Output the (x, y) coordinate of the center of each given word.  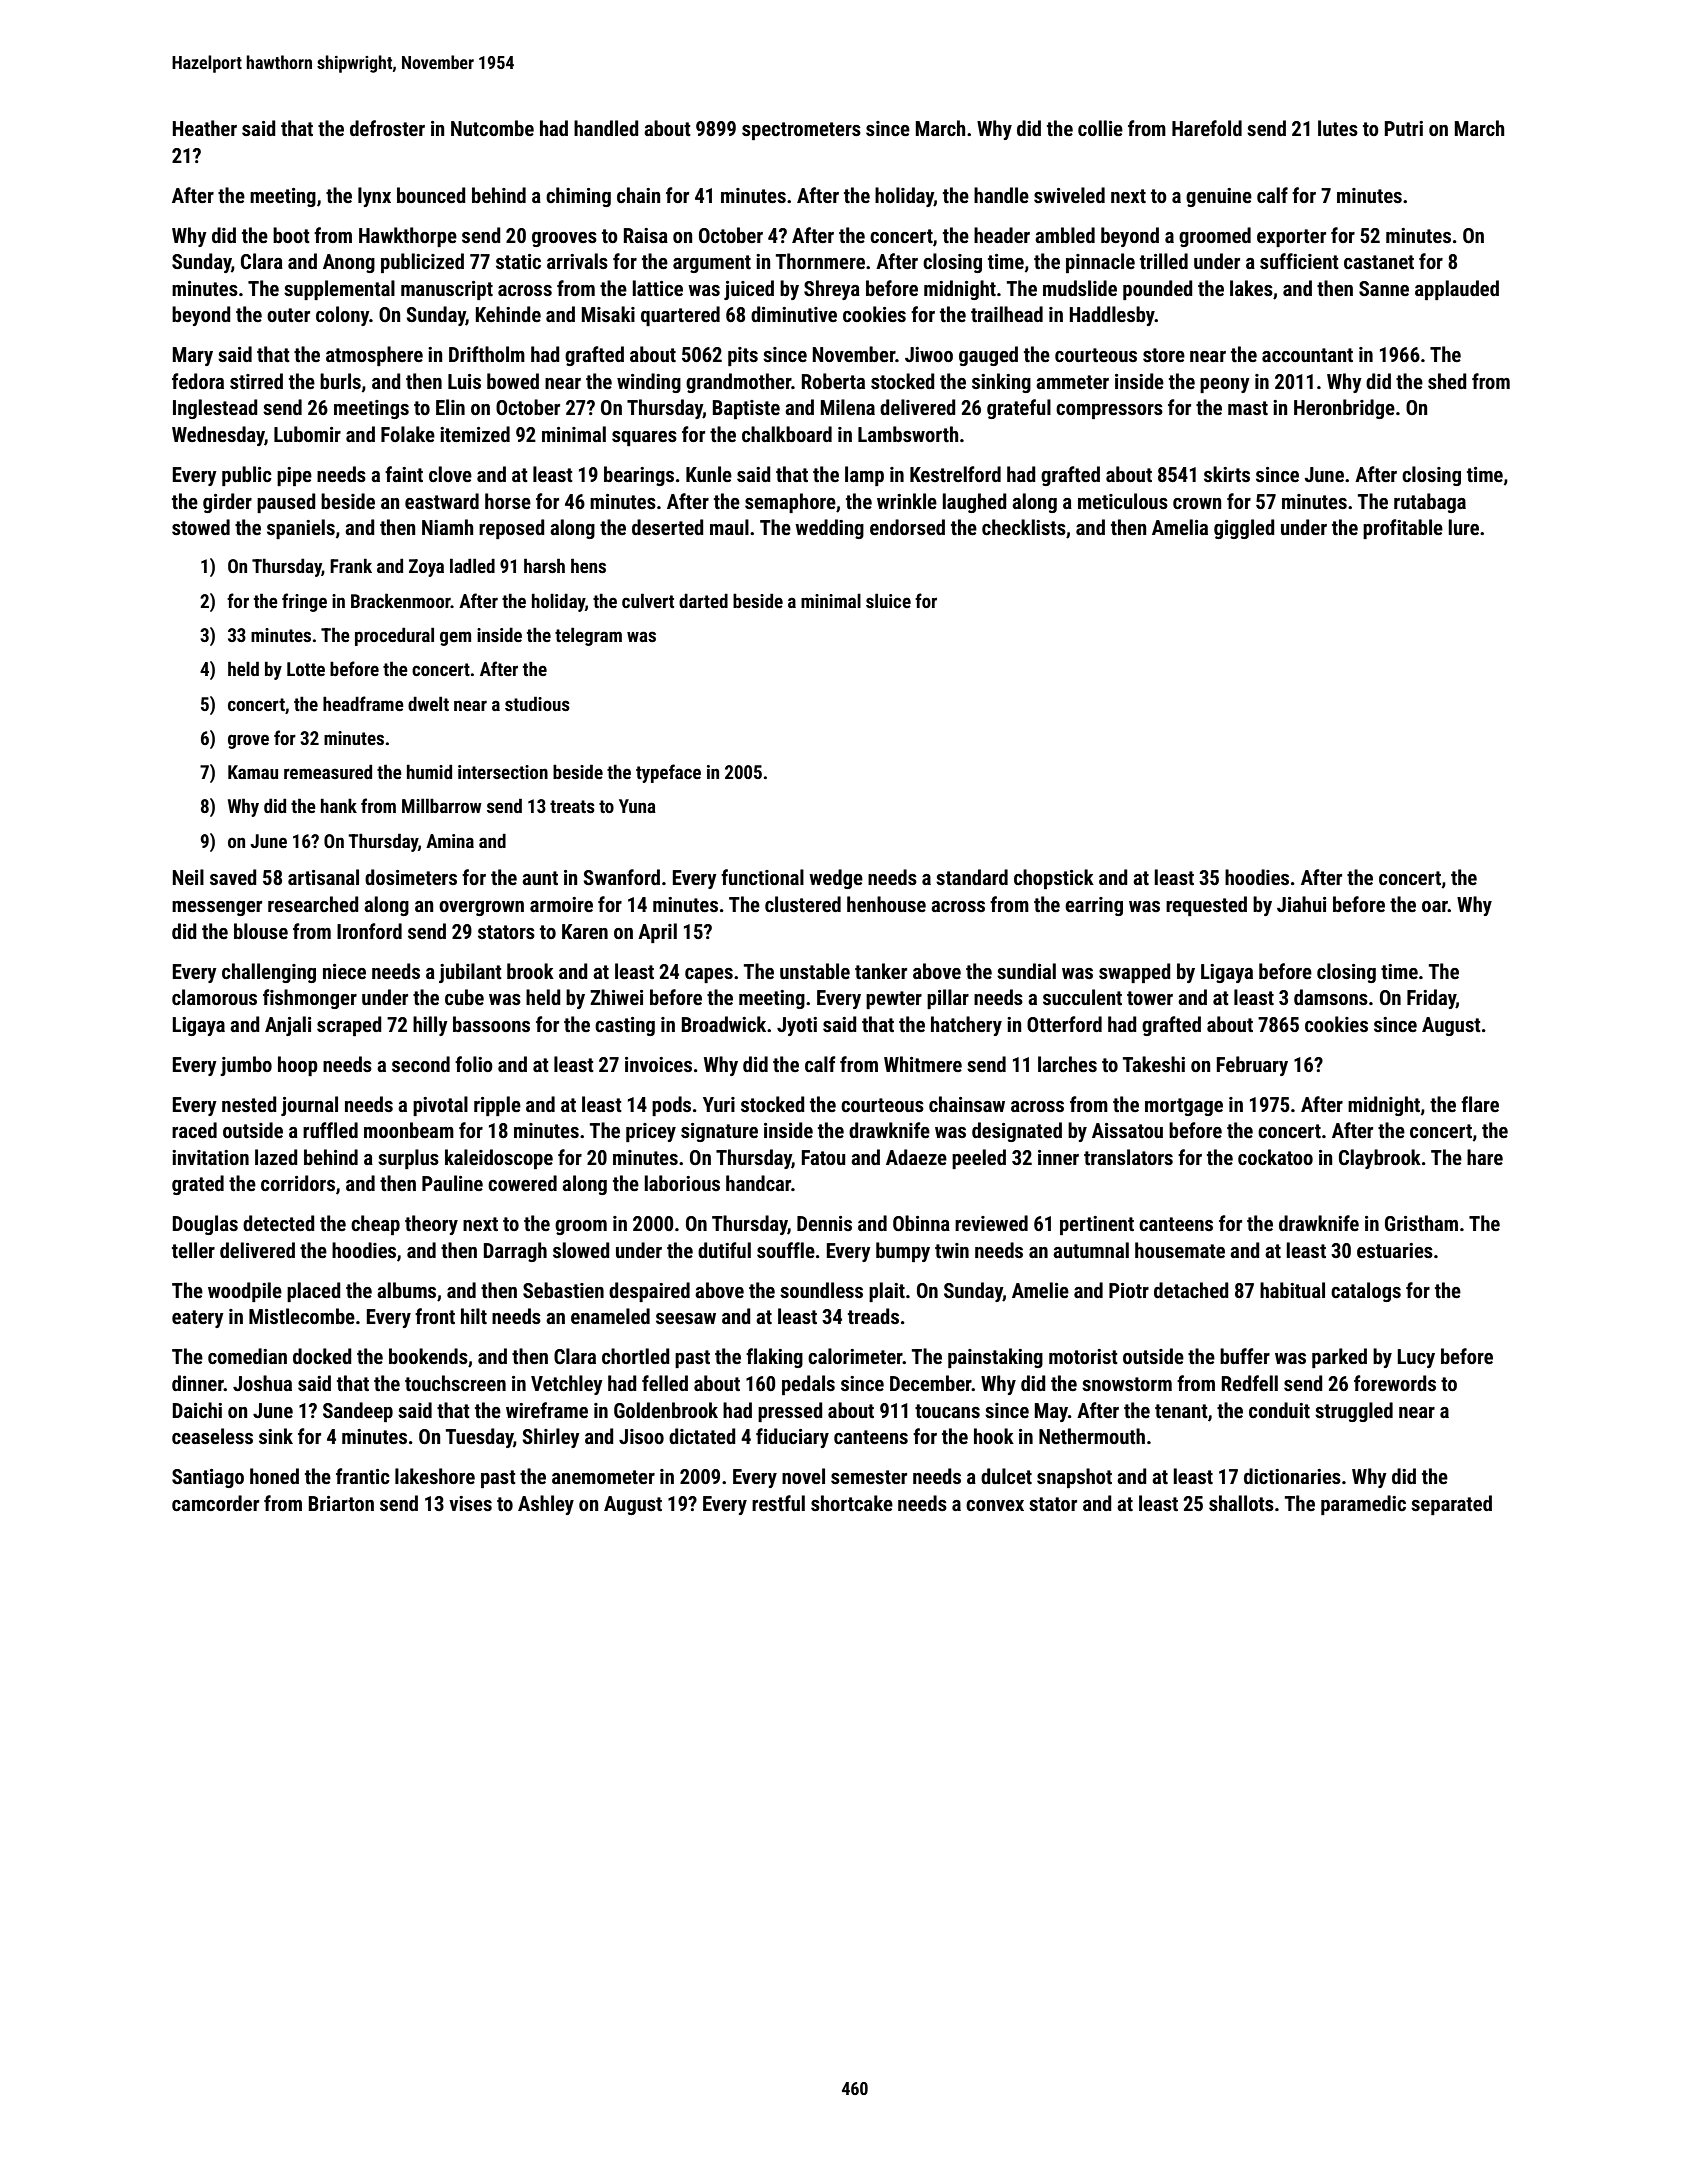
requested (1206, 906)
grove (248, 741)
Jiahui (1301, 904)
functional (762, 877)
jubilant (470, 973)
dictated (702, 1436)
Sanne (1384, 288)
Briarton (341, 1503)
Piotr (1129, 1290)
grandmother (738, 383)
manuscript (447, 290)
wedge (836, 879)
